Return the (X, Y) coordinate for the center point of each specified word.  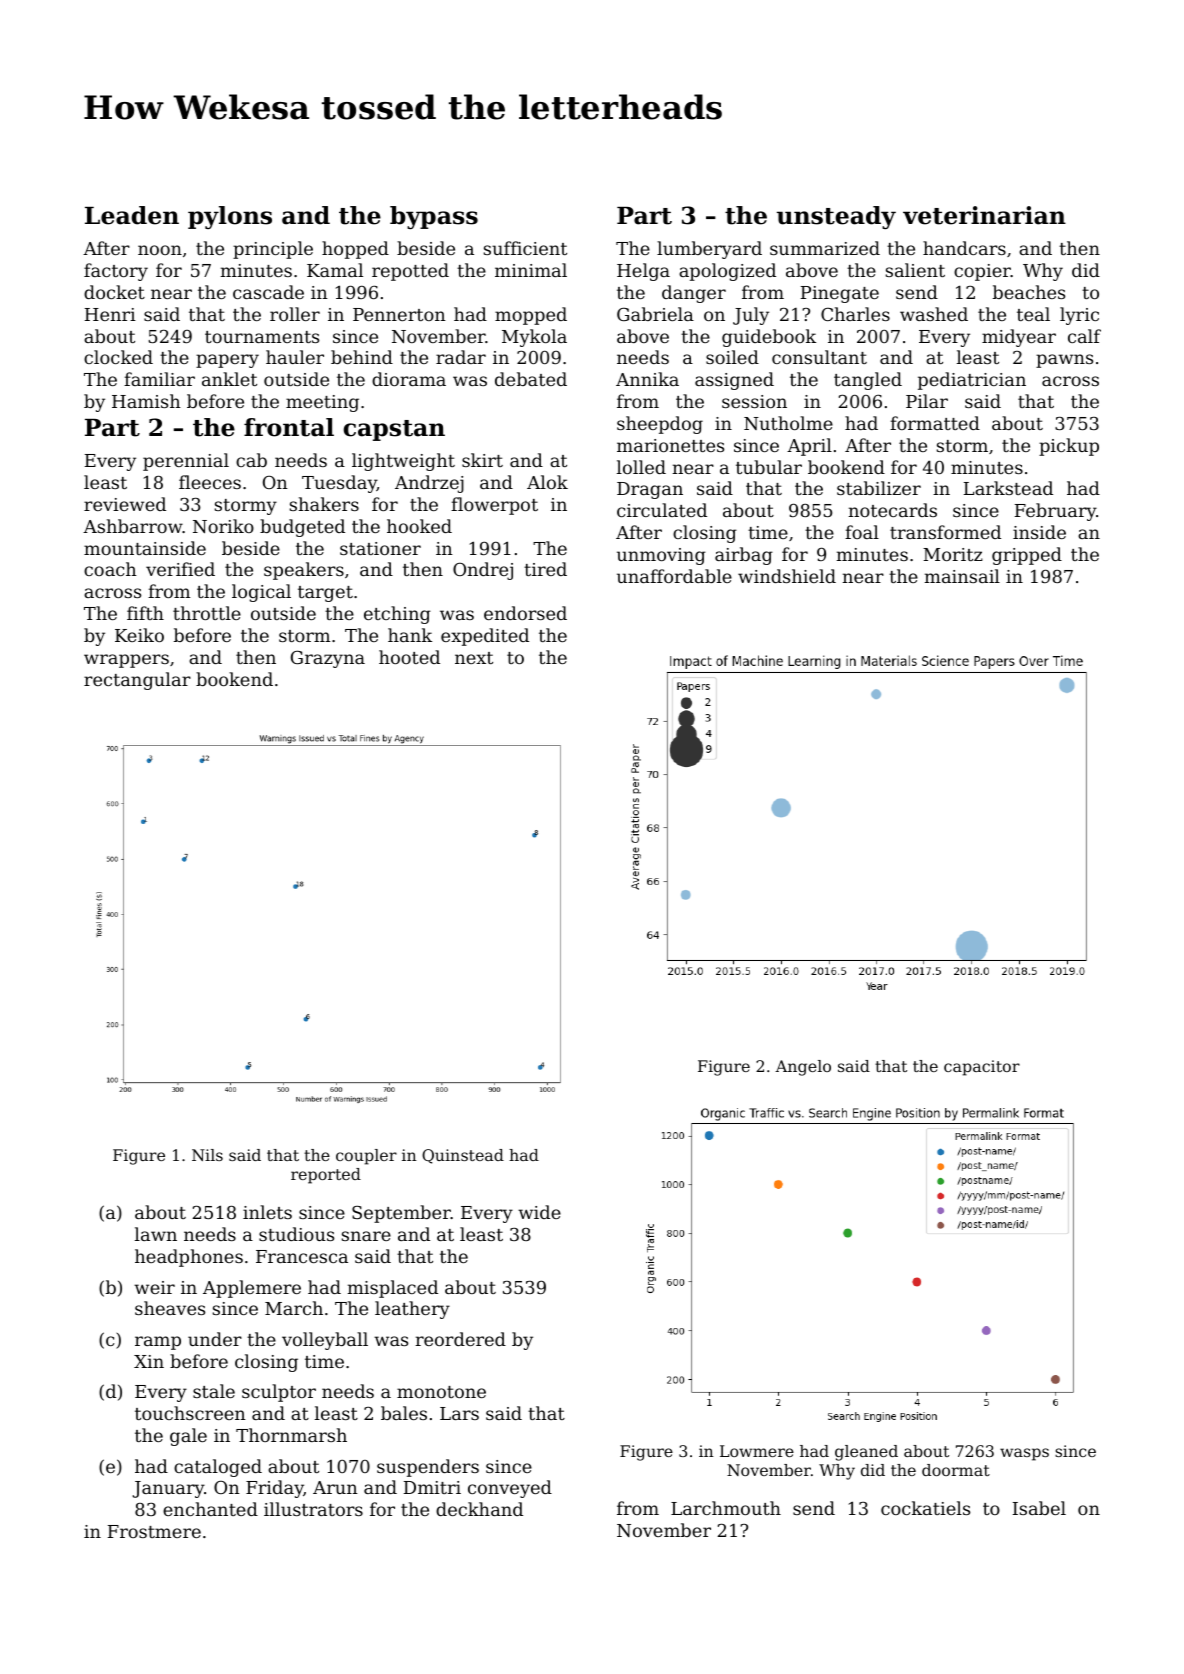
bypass (434, 217)
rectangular (137, 681)
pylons (230, 217)
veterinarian (984, 215)
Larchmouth (726, 1508)
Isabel (1039, 1508)
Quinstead (463, 1156)
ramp (158, 1343)
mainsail (962, 576)
